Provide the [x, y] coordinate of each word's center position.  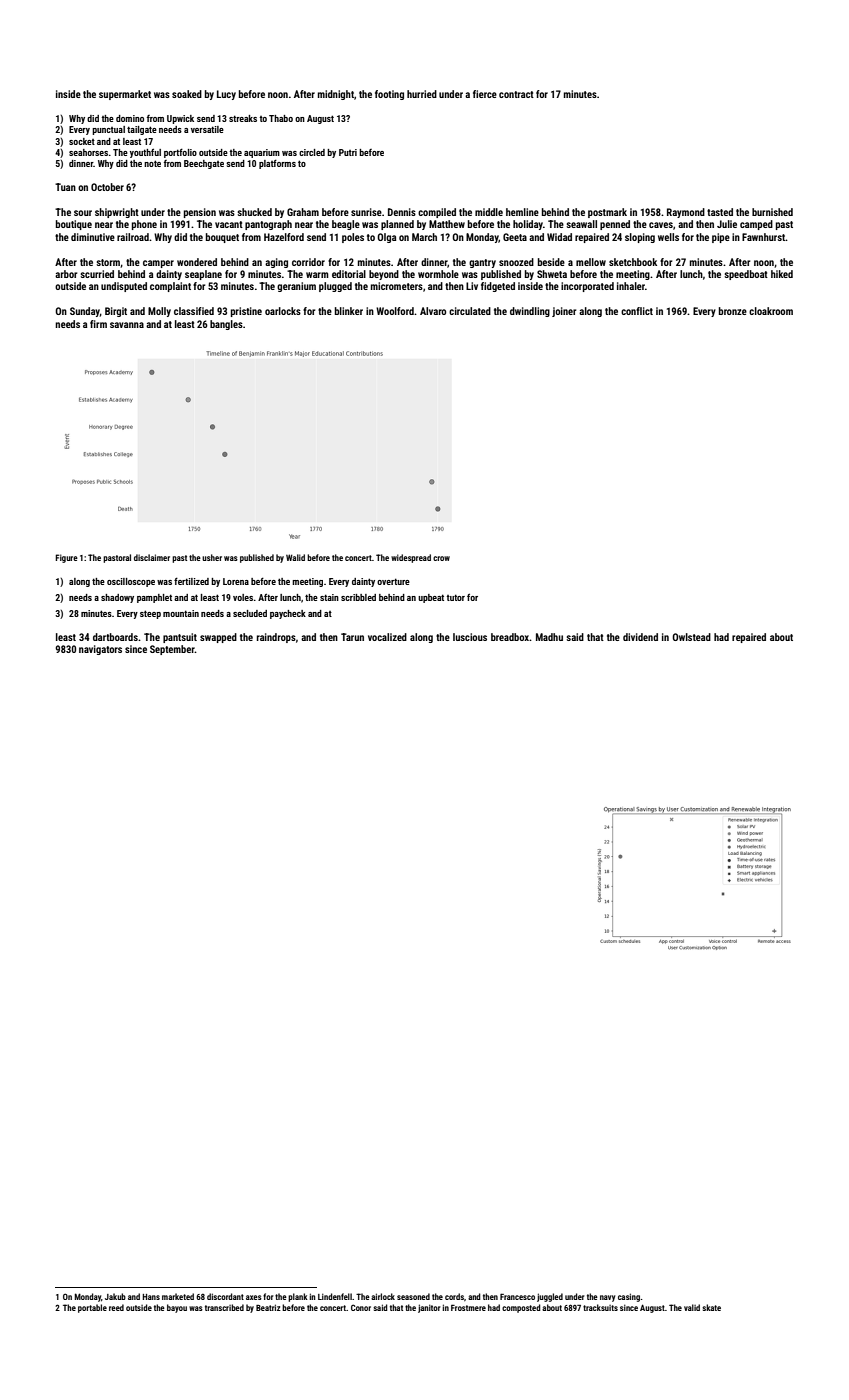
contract [516, 94]
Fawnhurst [763, 237]
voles [243, 597]
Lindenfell [335, 1296]
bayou [177, 1308]
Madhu [549, 637]
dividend [640, 637]
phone [144, 225]
